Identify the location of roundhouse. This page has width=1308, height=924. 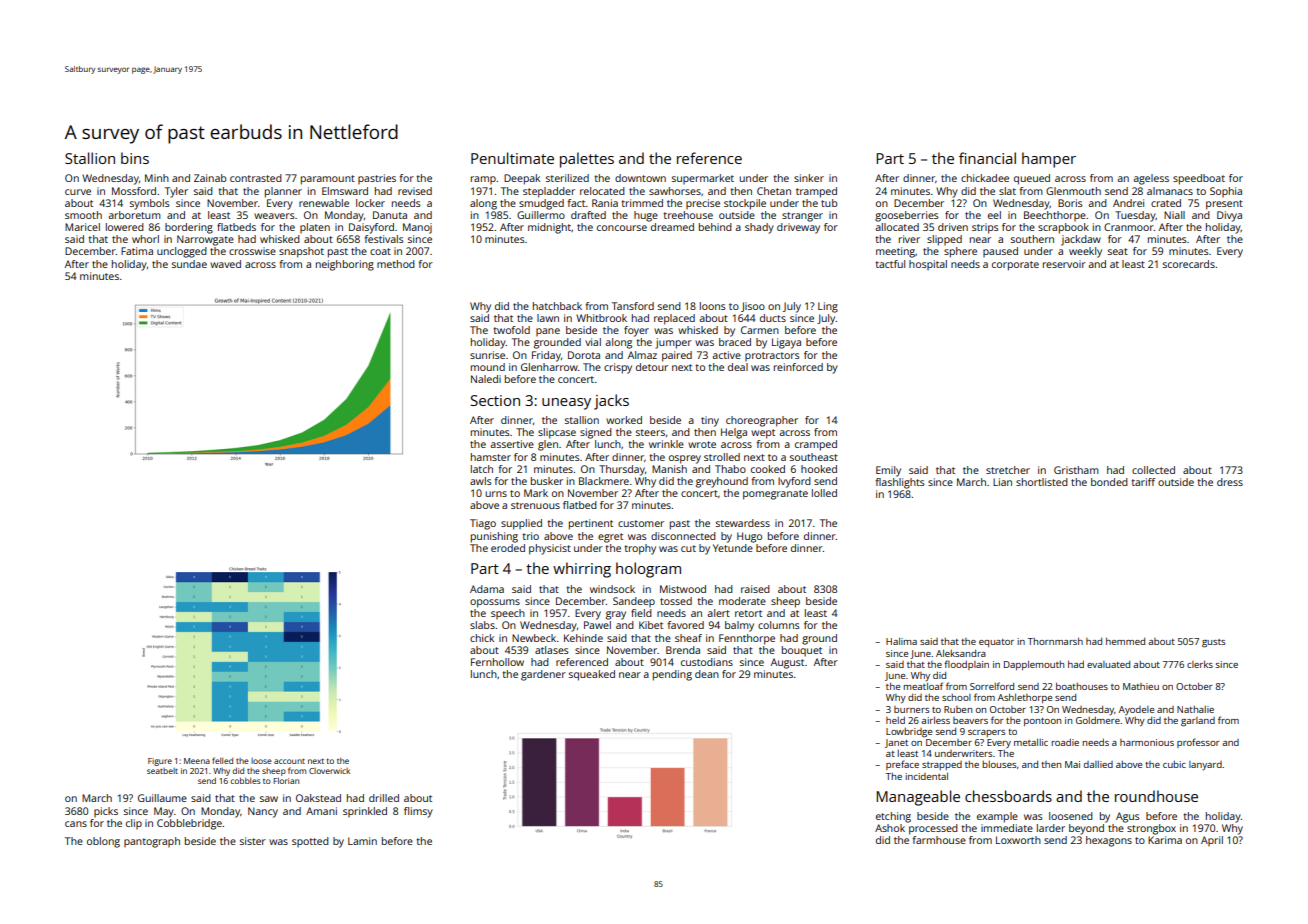
(1156, 796).
